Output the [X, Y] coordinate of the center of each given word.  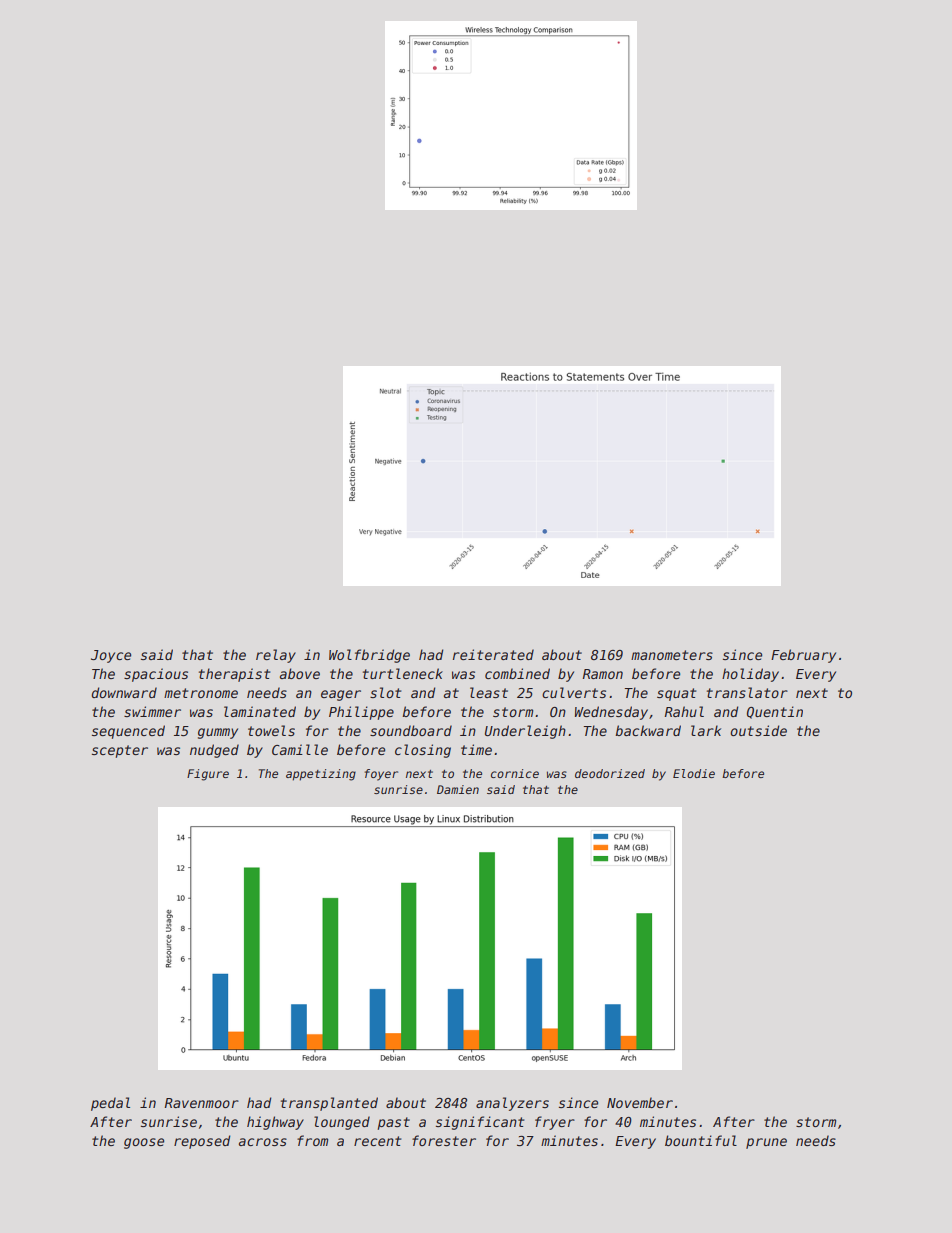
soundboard [411, 730]
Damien [458, 789]
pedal [110, 1104]
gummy [218, 733]
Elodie [694, 773]
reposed [202, 1142]
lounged [342, 1123]
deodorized [610, 773]
